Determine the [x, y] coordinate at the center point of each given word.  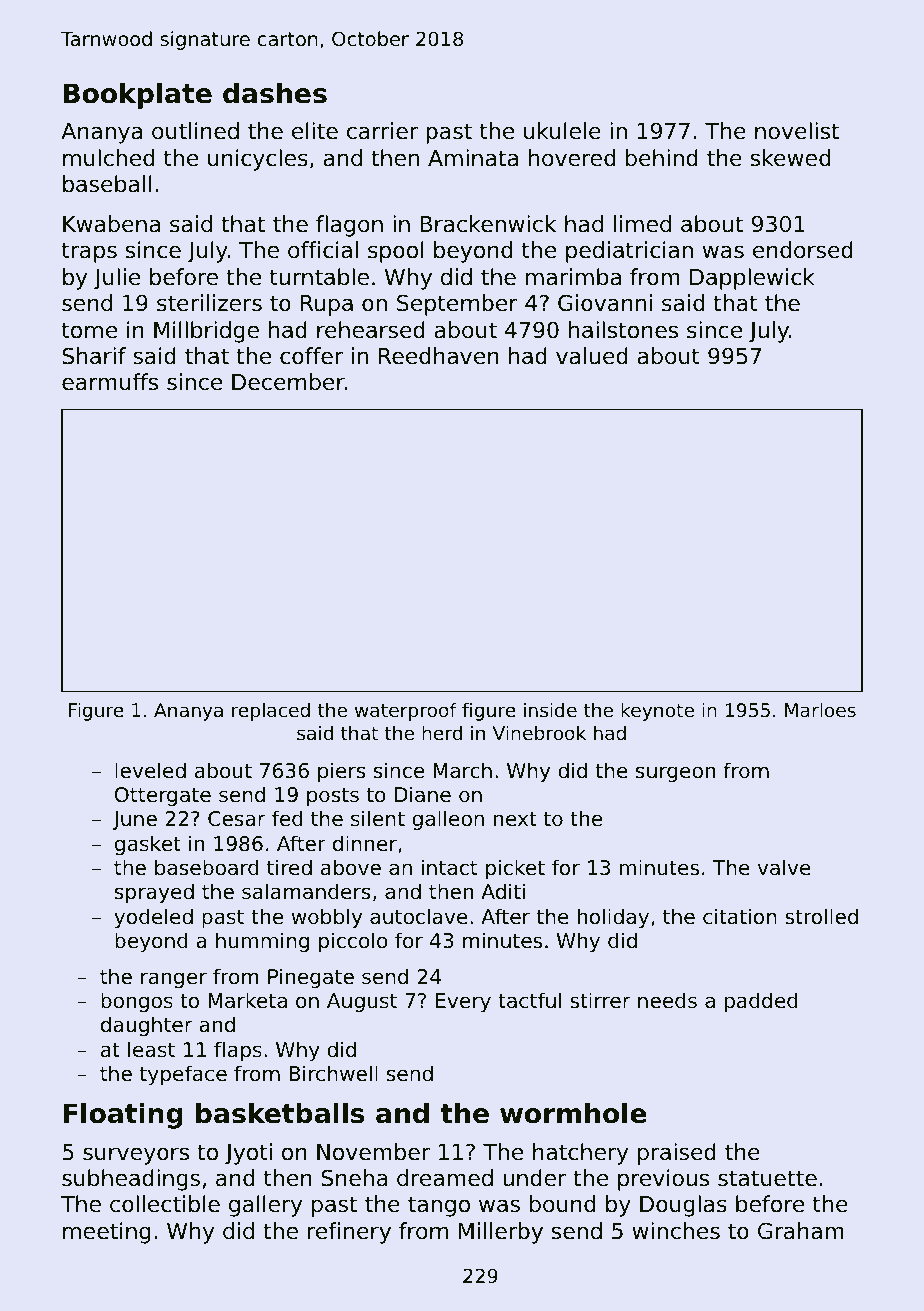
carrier [382, 131]
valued [592, 356]
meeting [106, 1233]
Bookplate [137, 95]
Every [463, 1002]
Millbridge [206, 332]
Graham [801, 1231]
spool [396, 252]
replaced [271, 712]
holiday [613, 918]
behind [662, 158]
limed [642, 224]
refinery [349, 1233]
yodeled [153, 918]
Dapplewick [752, 279]
